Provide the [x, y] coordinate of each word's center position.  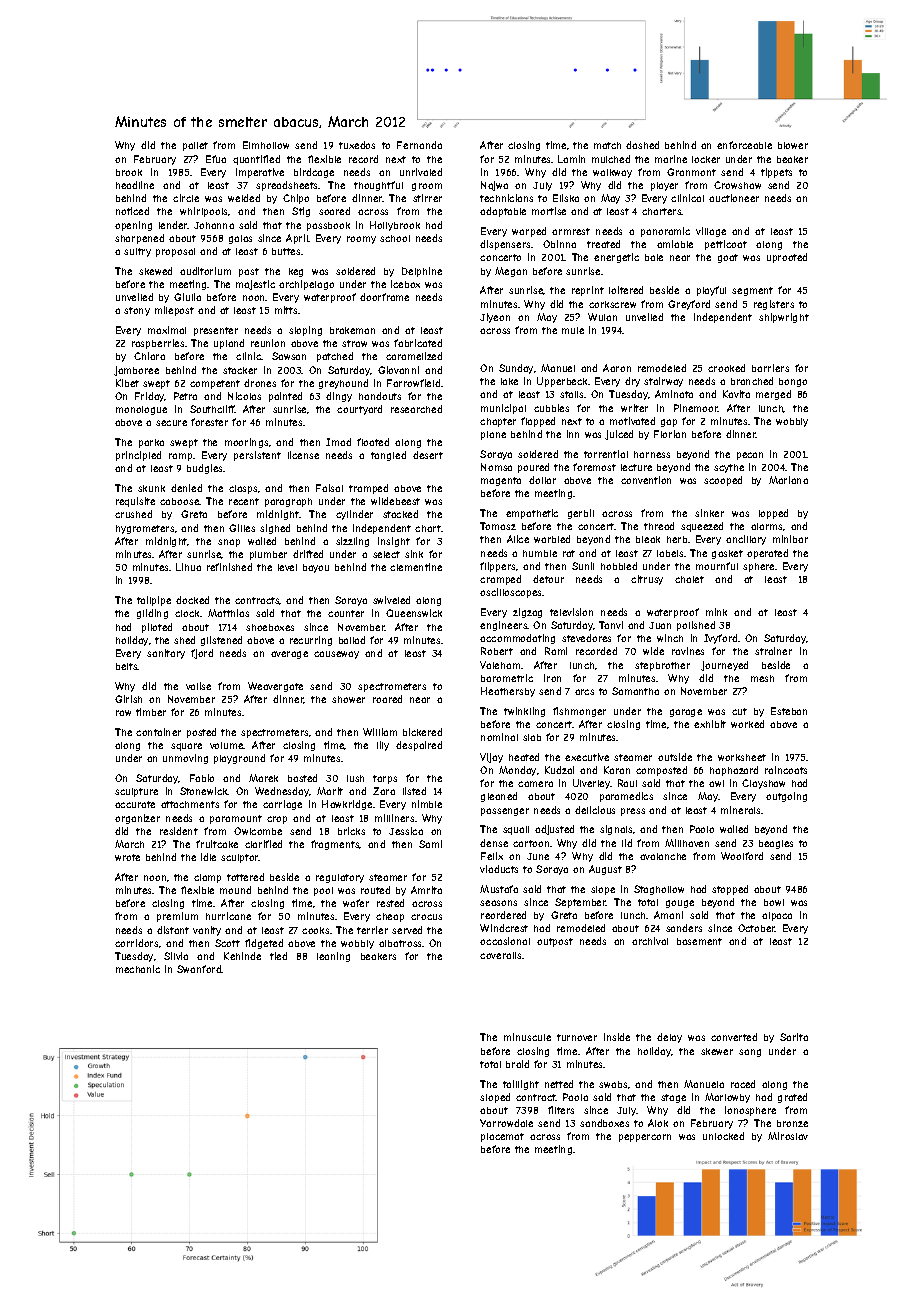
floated [373, 442]
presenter [216, 331]
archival [650, 941]
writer [634, 408]
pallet [195, 146]
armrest [571, 231]
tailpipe [154, 601]
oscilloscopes [511, 593]
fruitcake [217, 844]
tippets [776, 173]
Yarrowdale [506, 1123]
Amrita [426, 890]
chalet [689, 579]
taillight [521, 1085]
